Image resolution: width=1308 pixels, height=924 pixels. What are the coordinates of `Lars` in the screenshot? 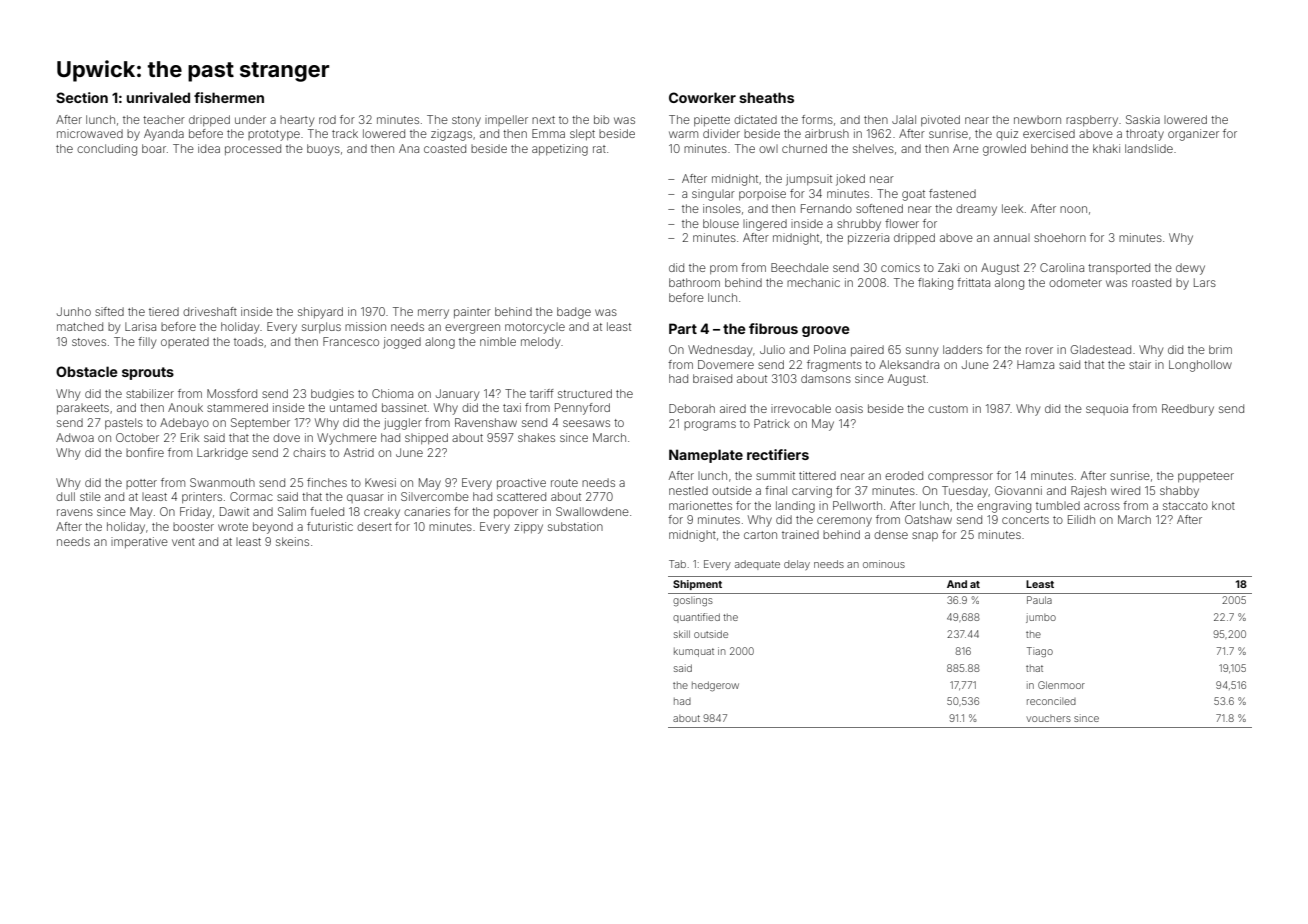 It's located at (1205, 282).
